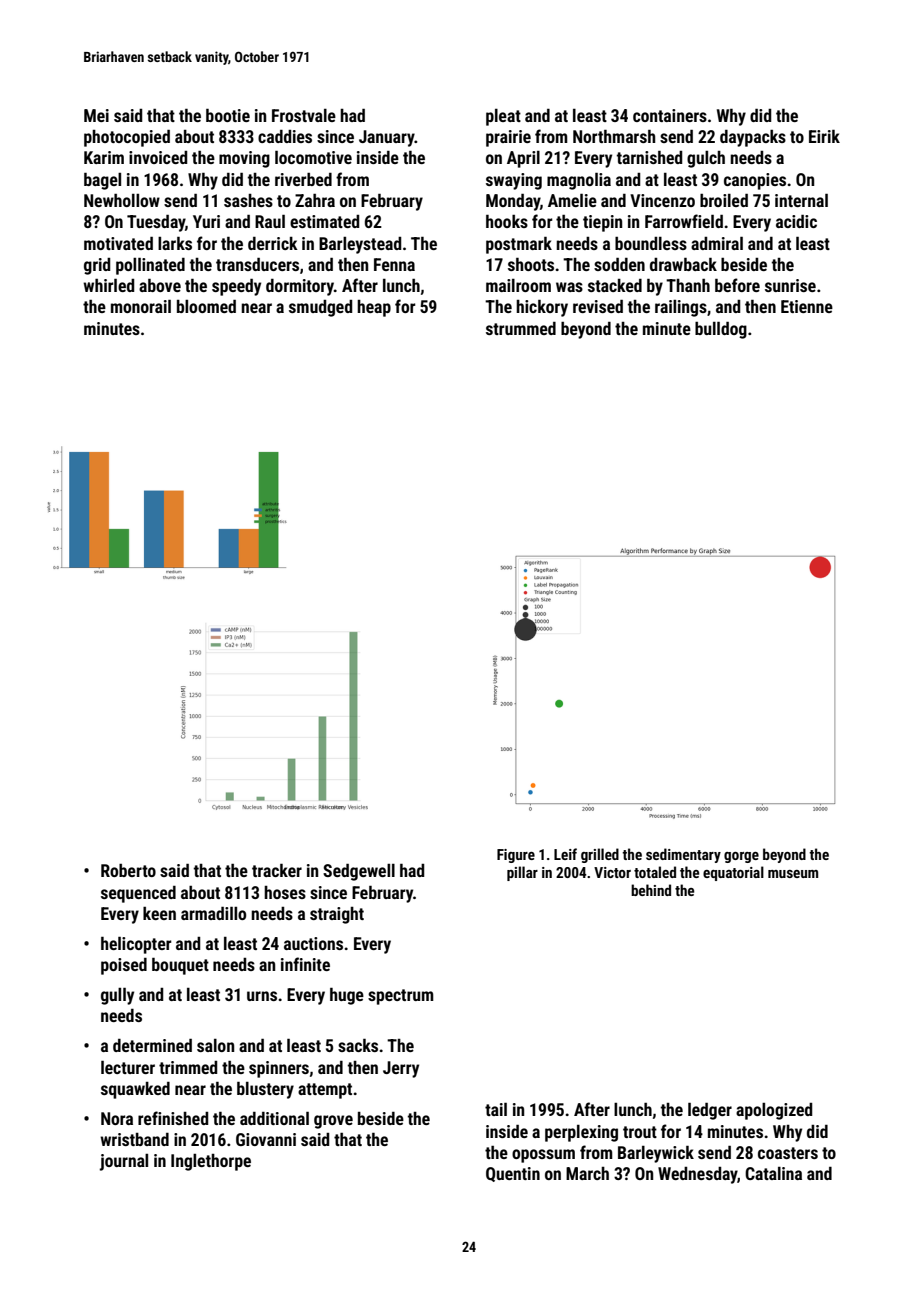 The height and width of the screenshot is (1311, 924). What do you see at coordinates (135, 1090) in the screenshot?
I see `squawked` at bounding box center [135, 1090].
